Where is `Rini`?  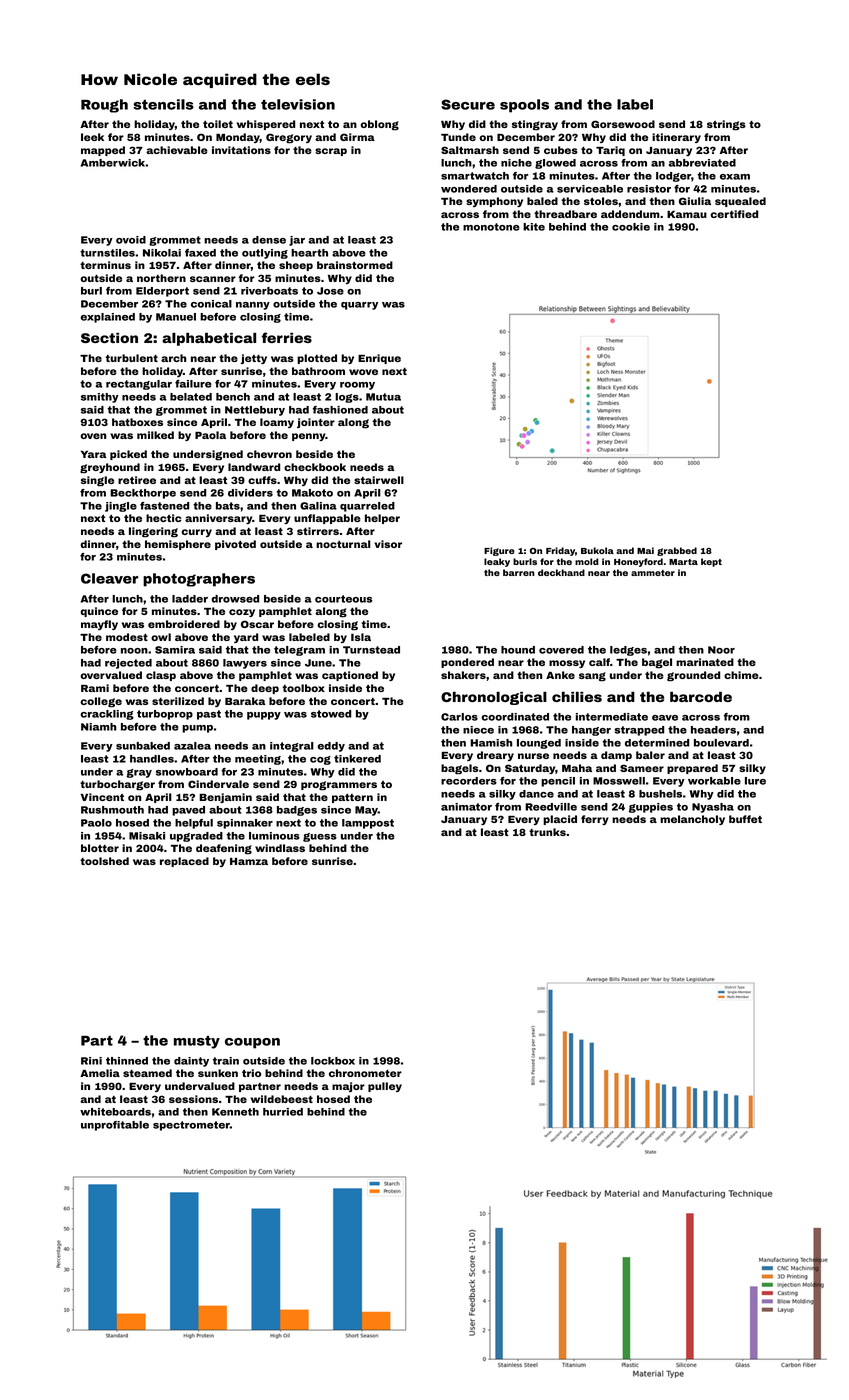
Rini is located at coordinates (91, 1061).
